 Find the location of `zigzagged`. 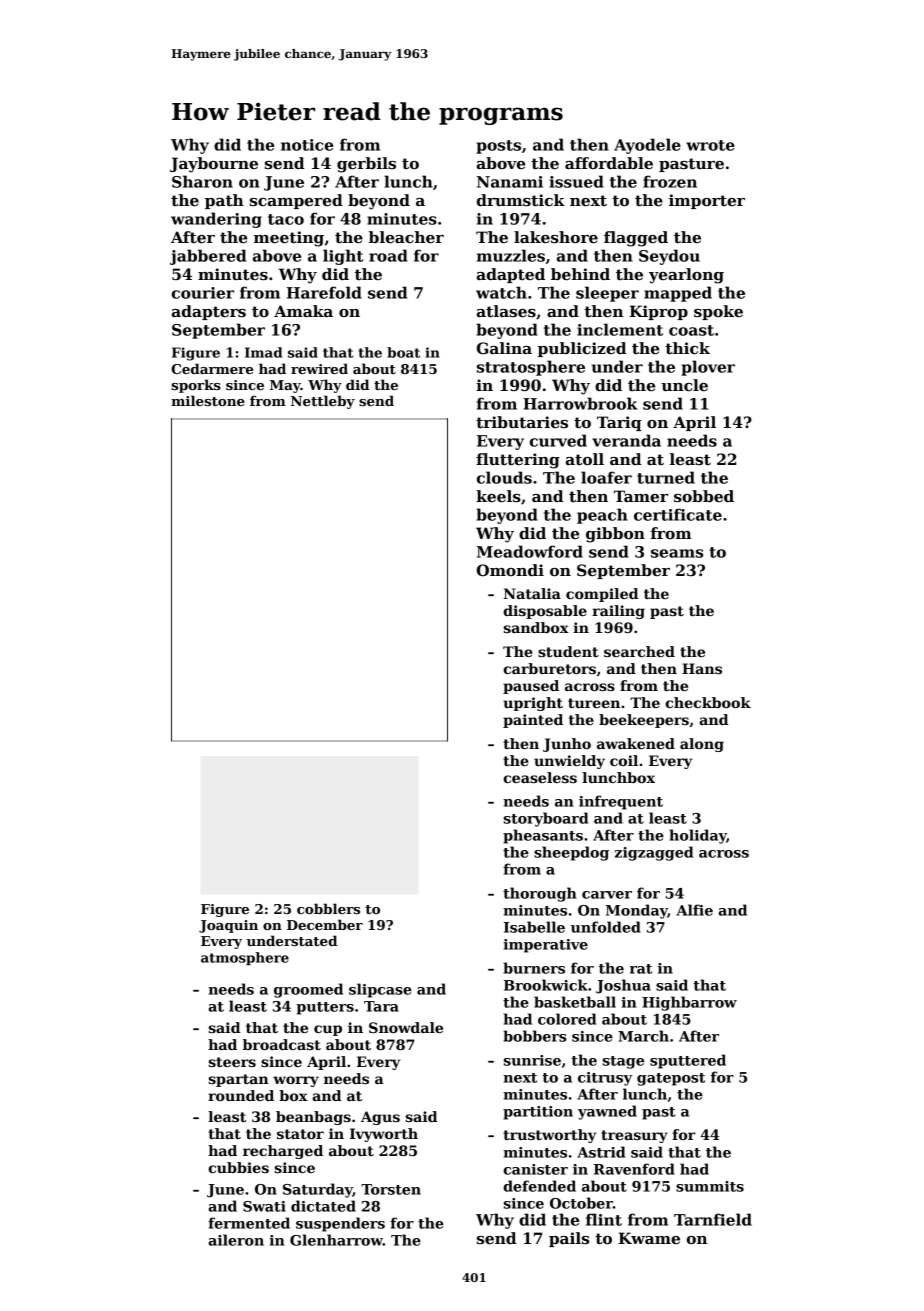

zigzagged is located at coordinates (654, 853).
